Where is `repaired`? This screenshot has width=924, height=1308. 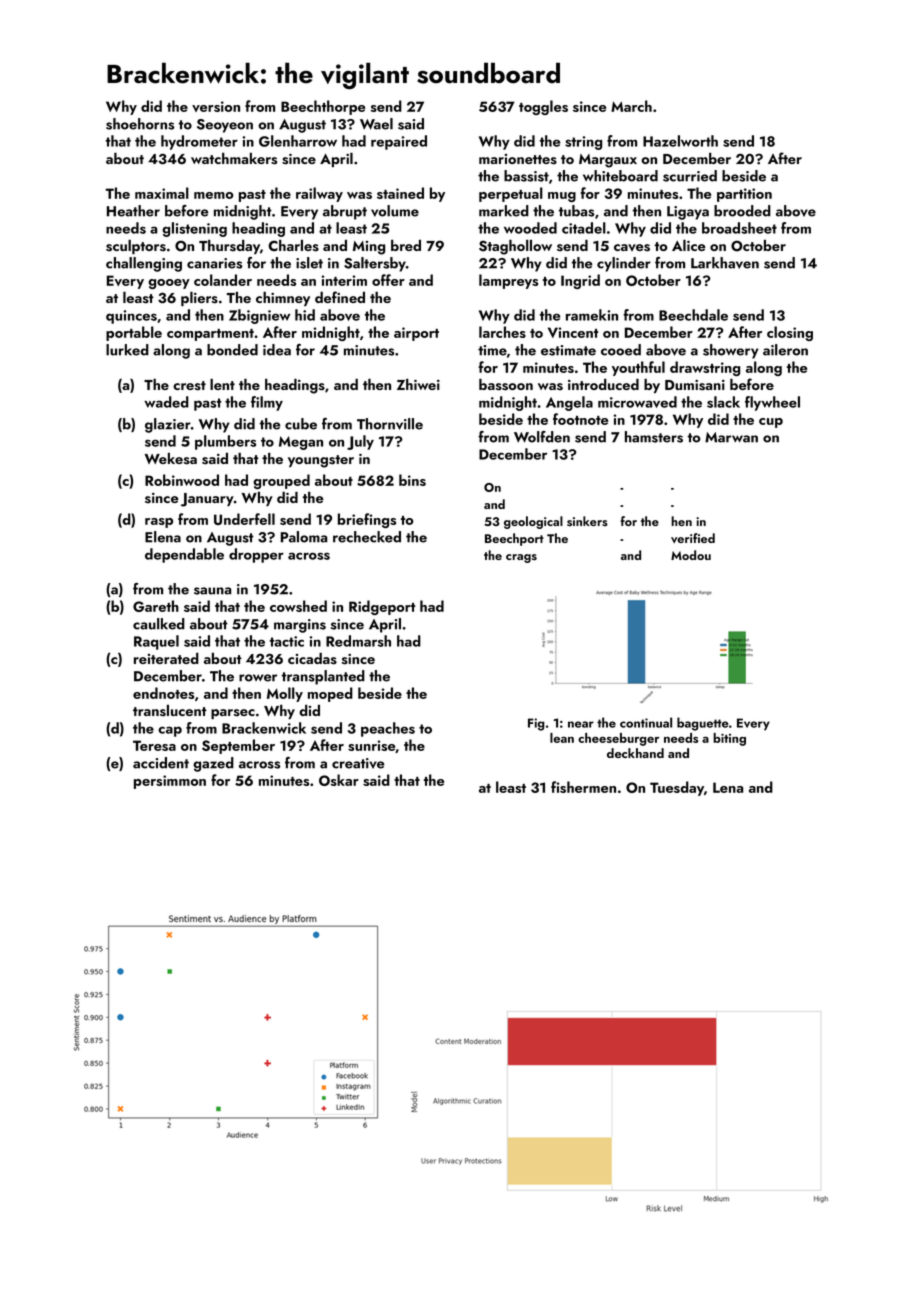 repaired is located at coordinates (399, 142).
